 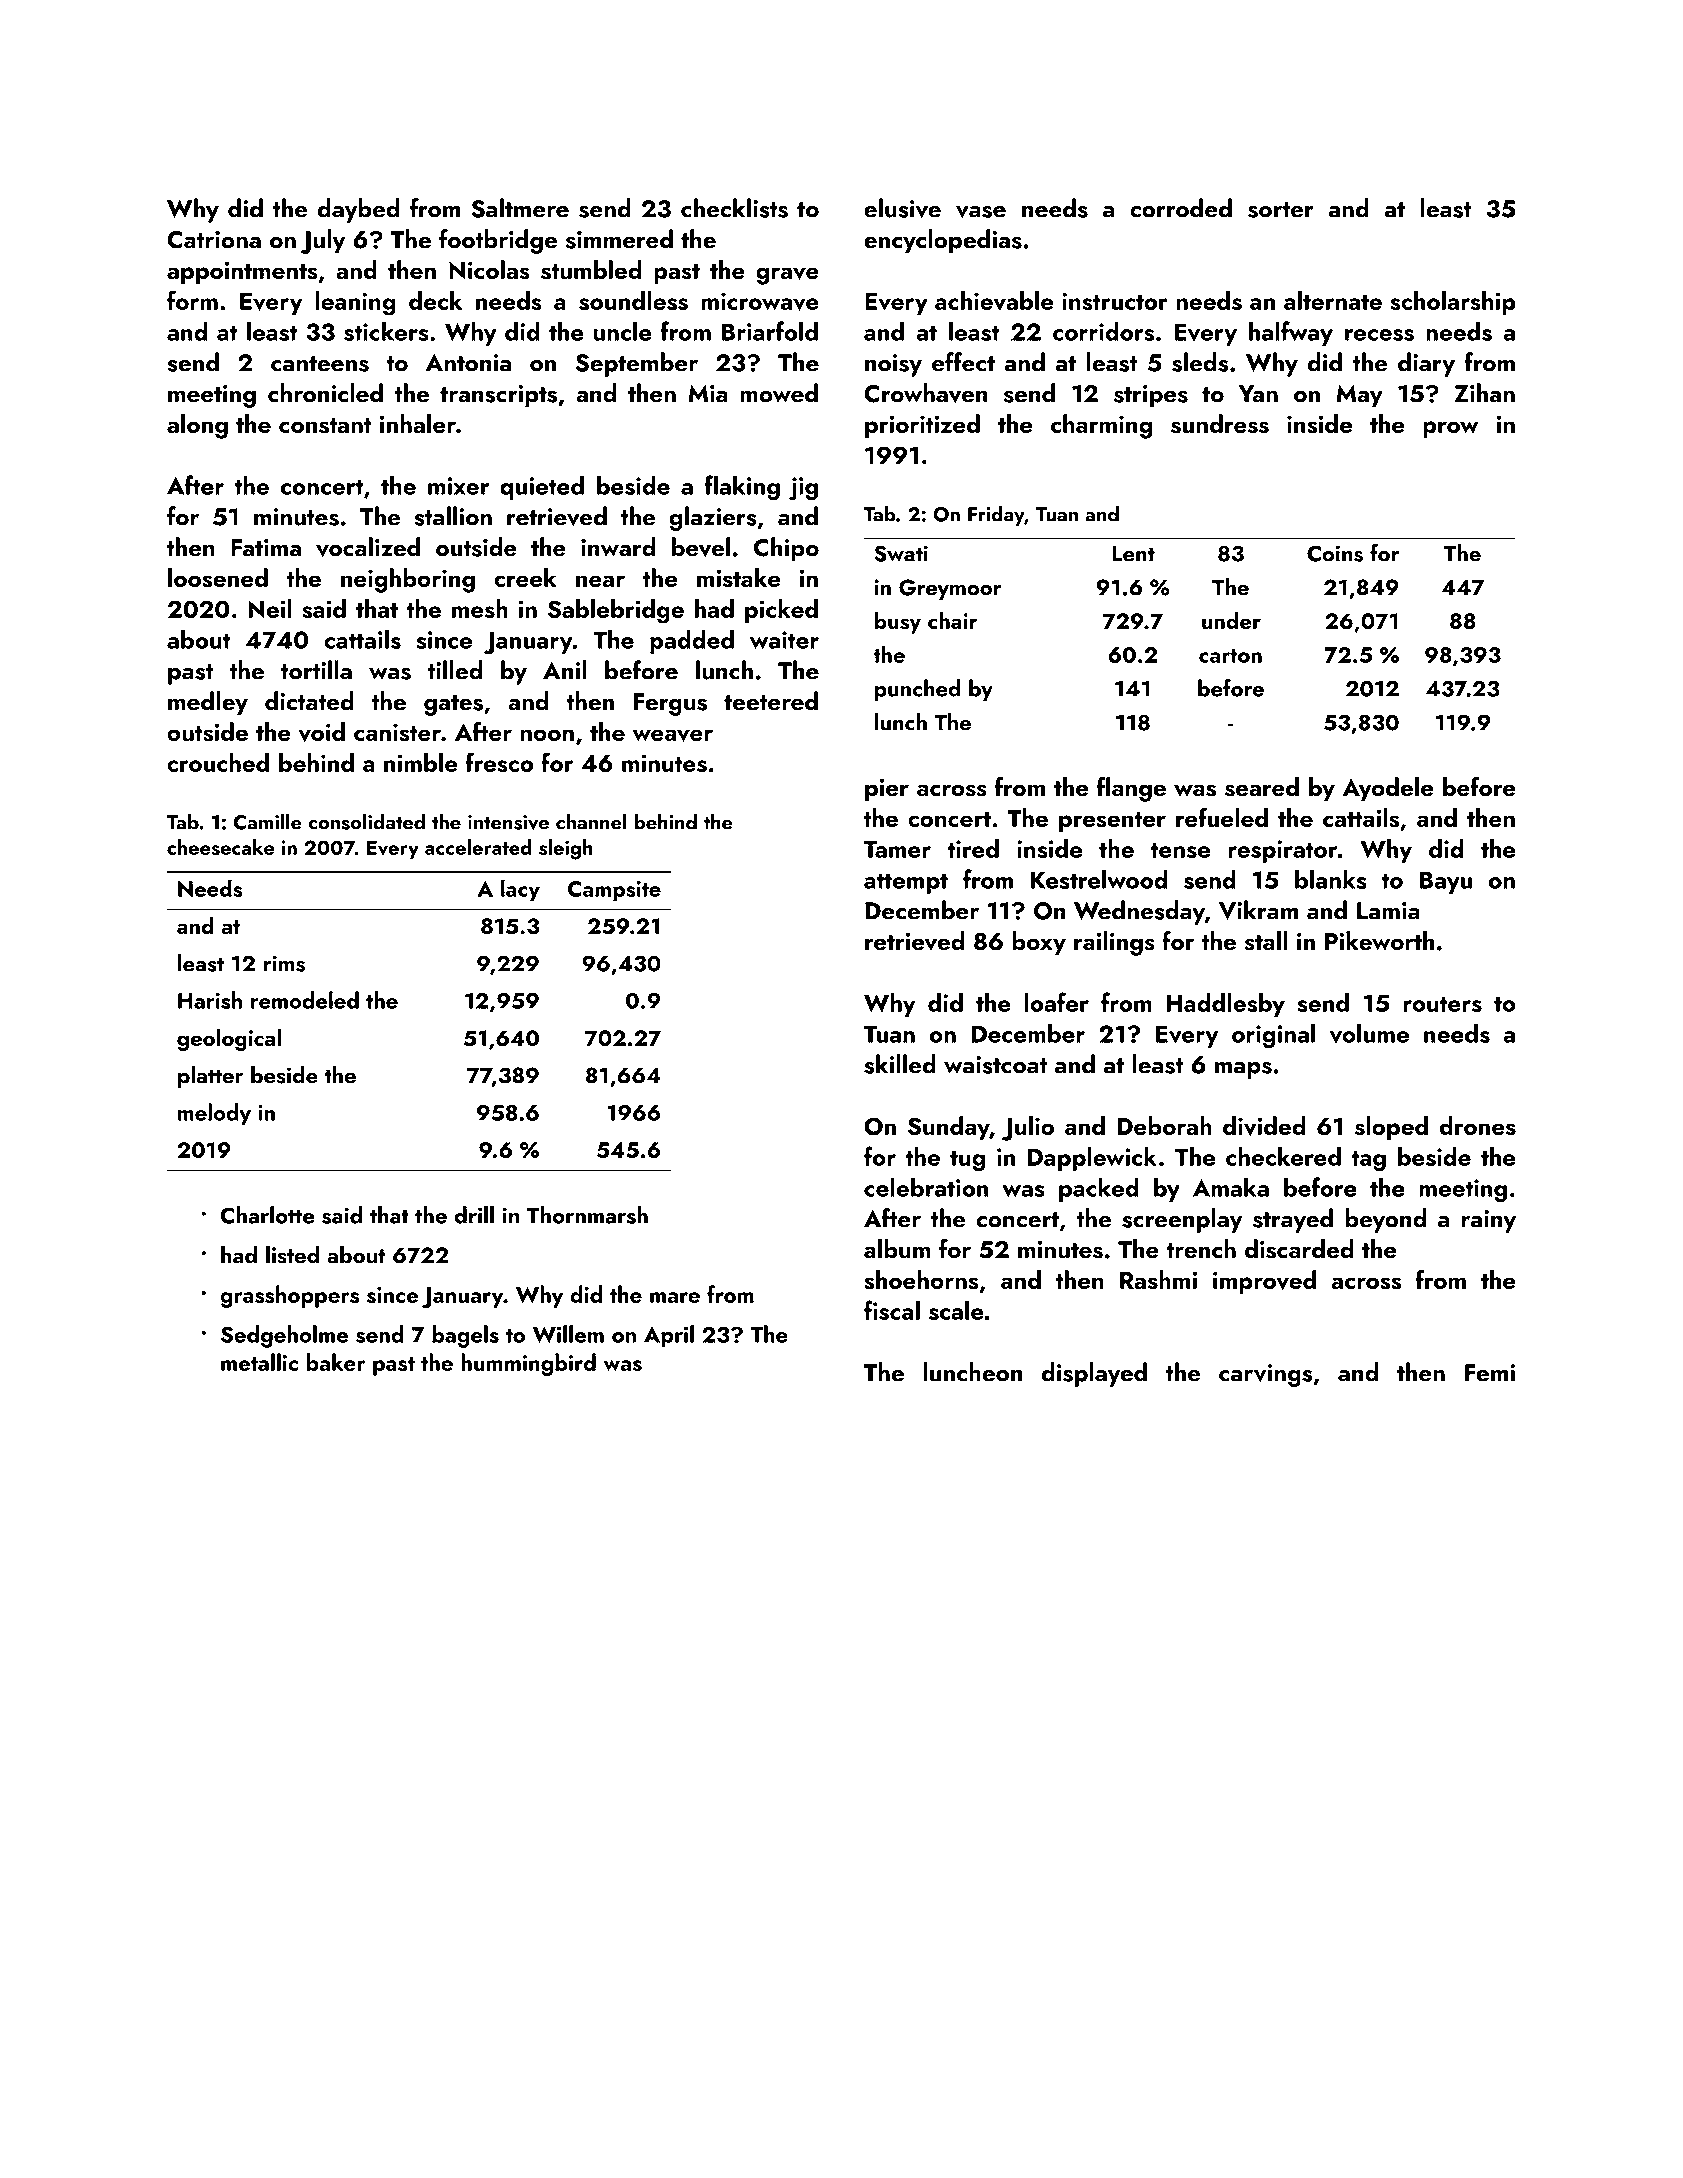 I want to click on railings, so click(x=1114, y=943).
